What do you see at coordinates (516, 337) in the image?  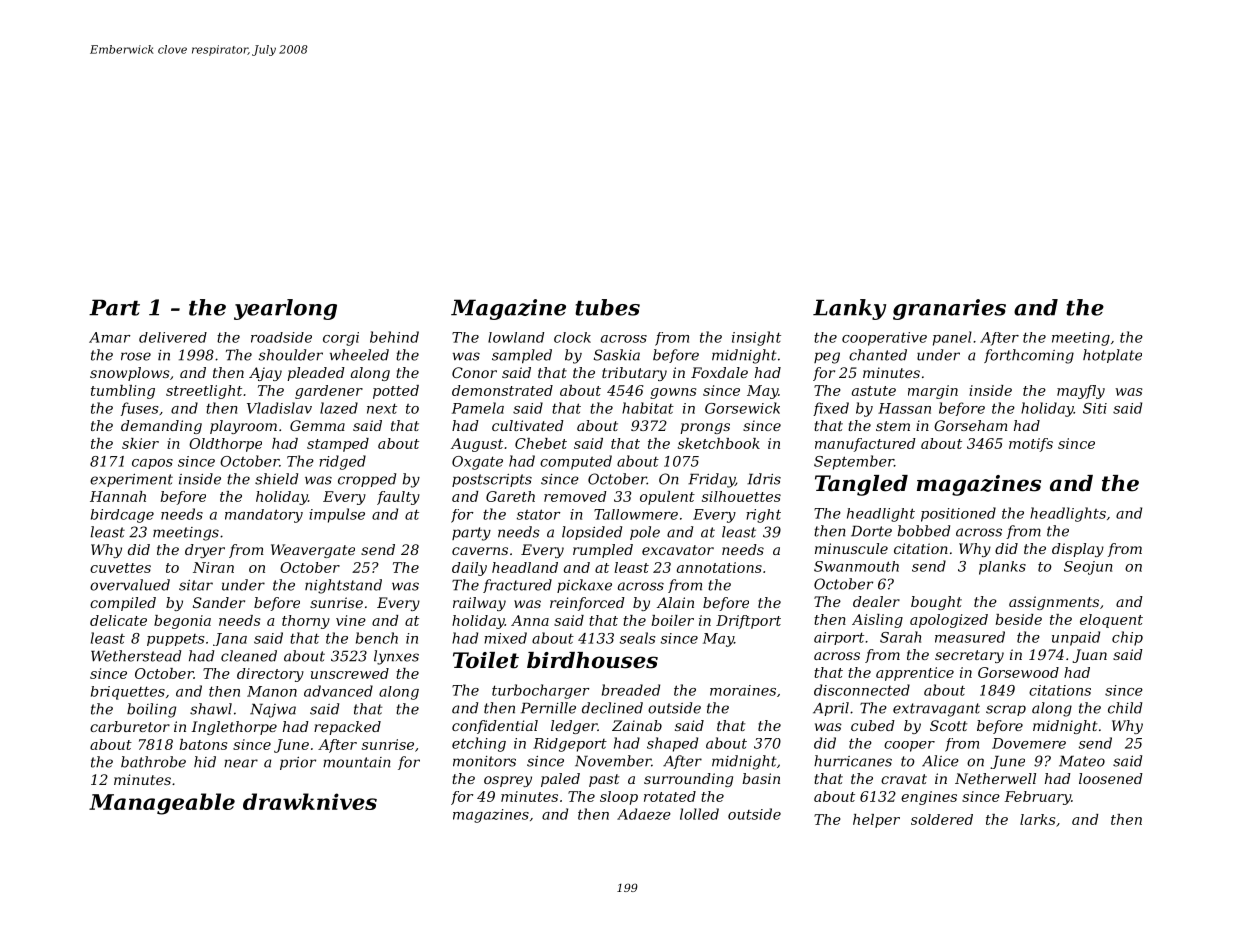 I see `lowland` at bounding box center [516, 337].
